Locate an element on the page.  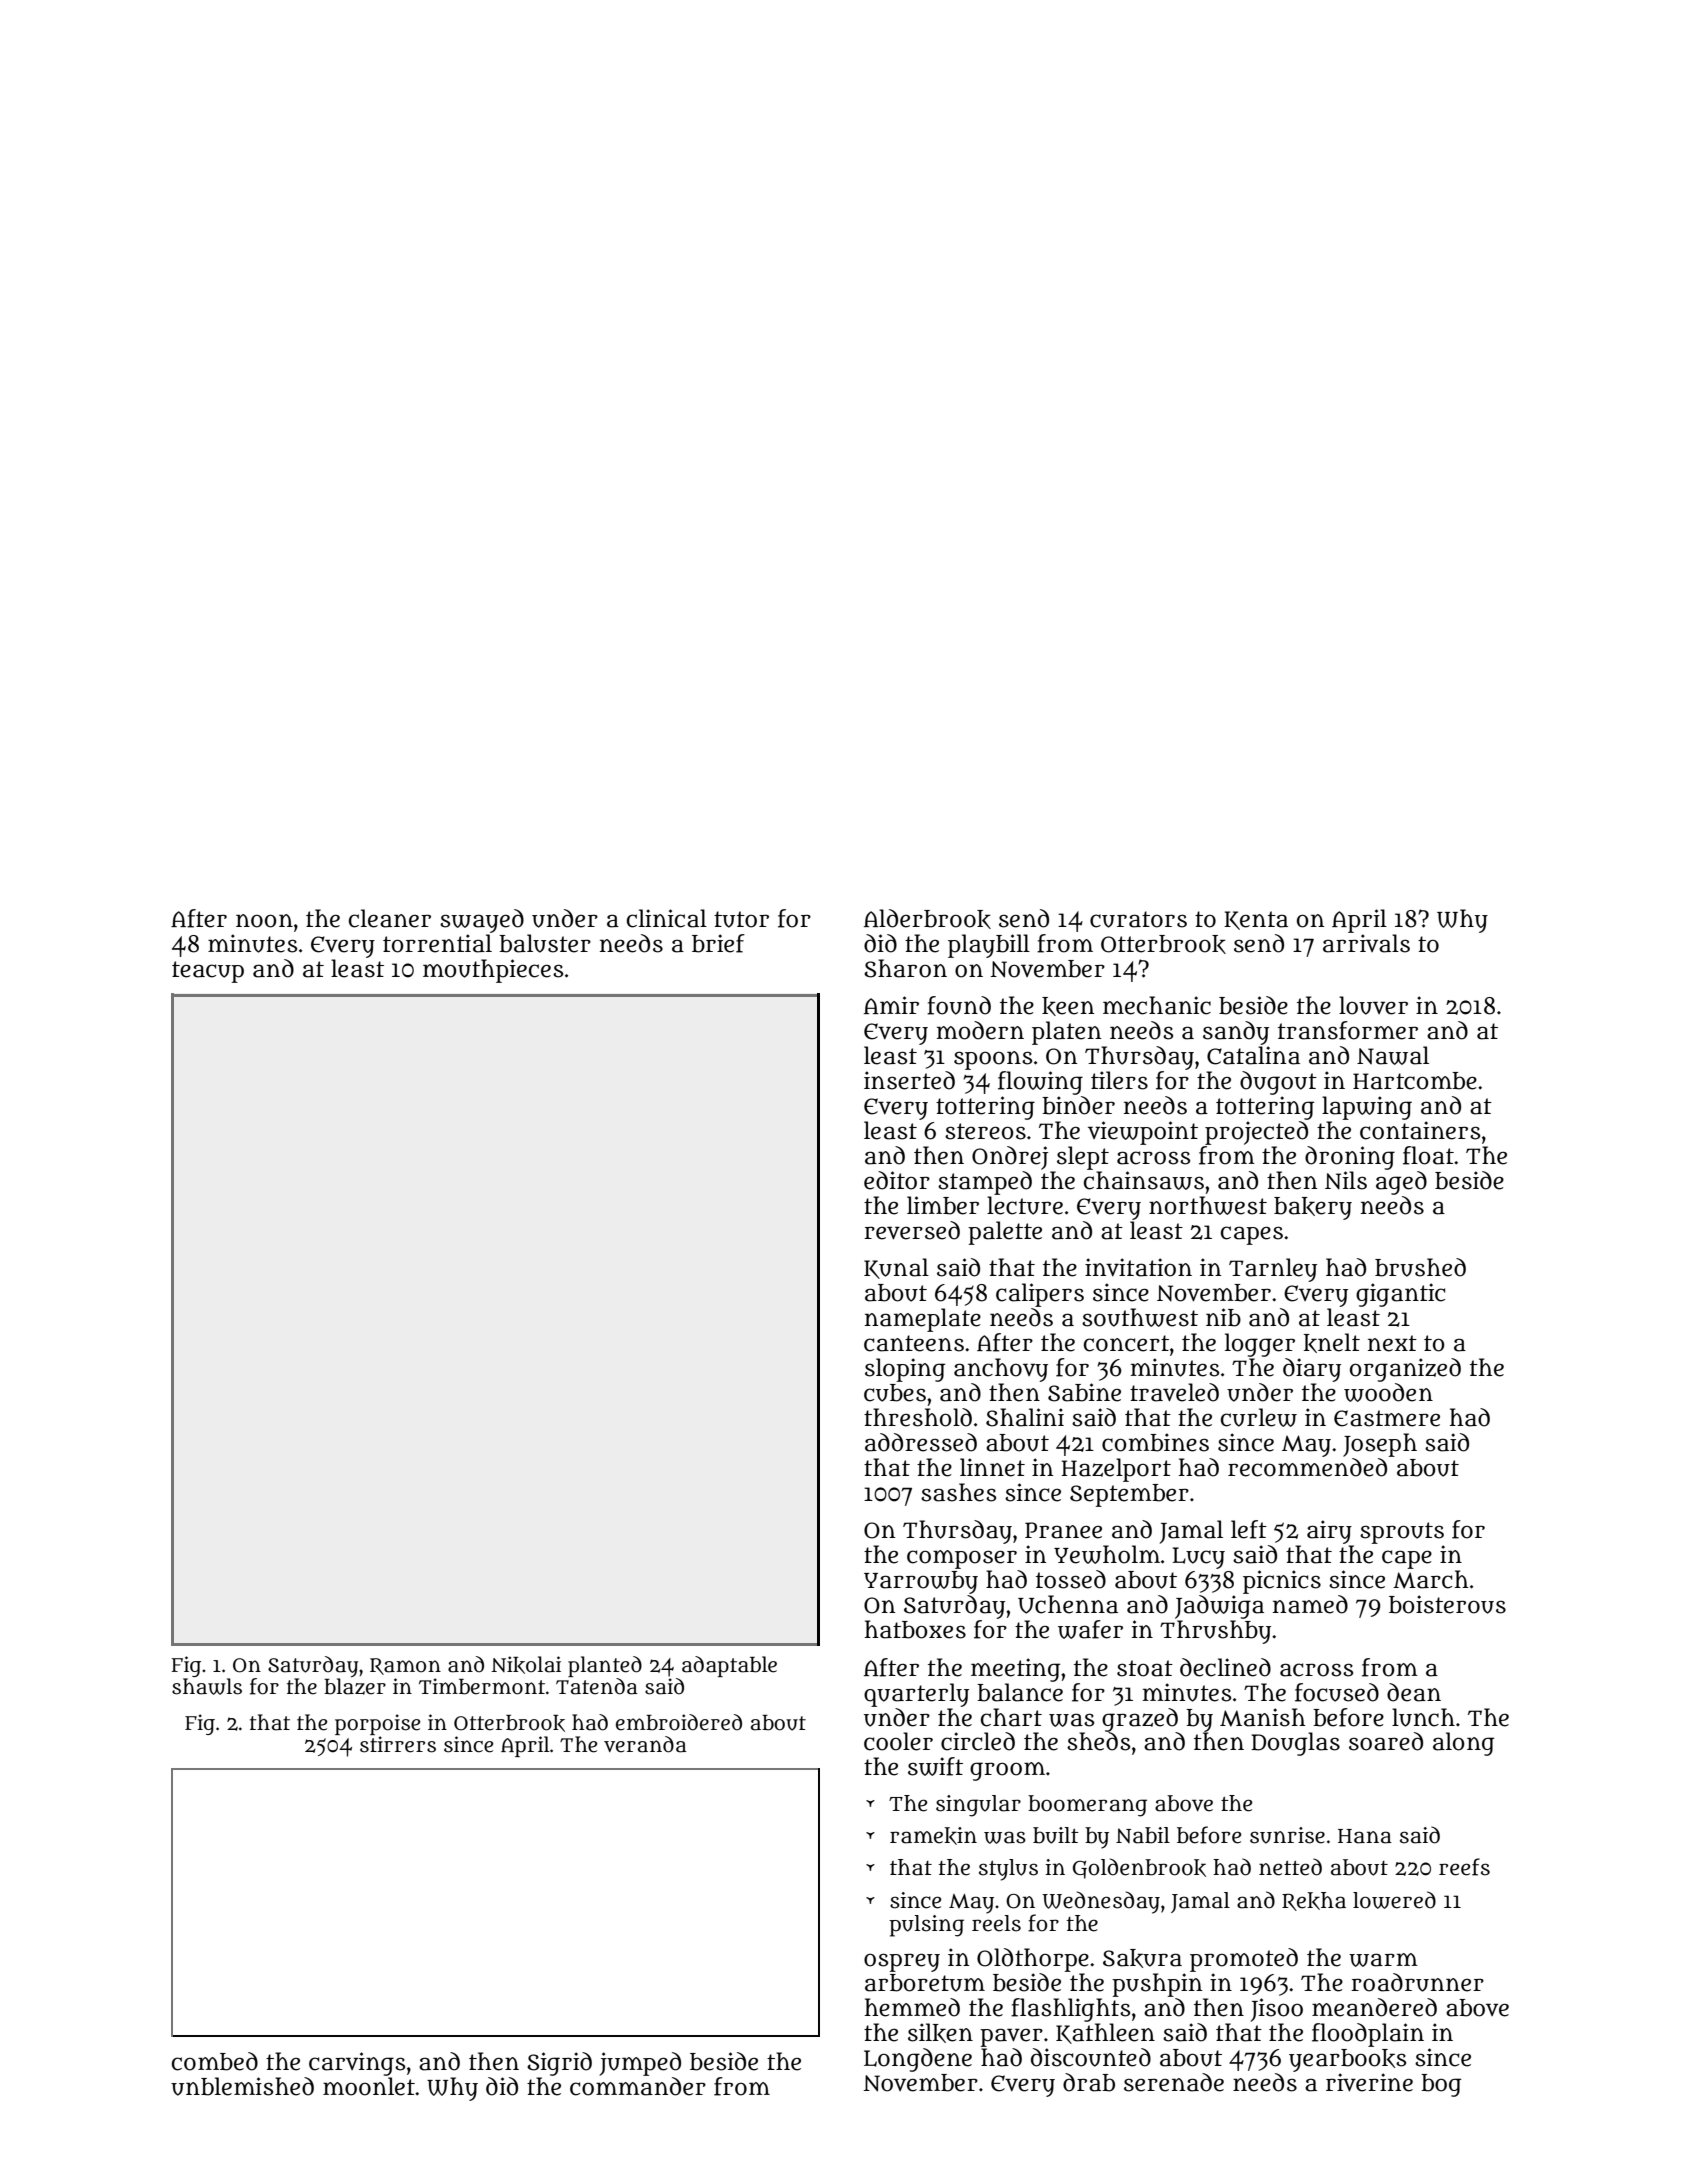
bakery is located at coordinates (1313, 1208).
